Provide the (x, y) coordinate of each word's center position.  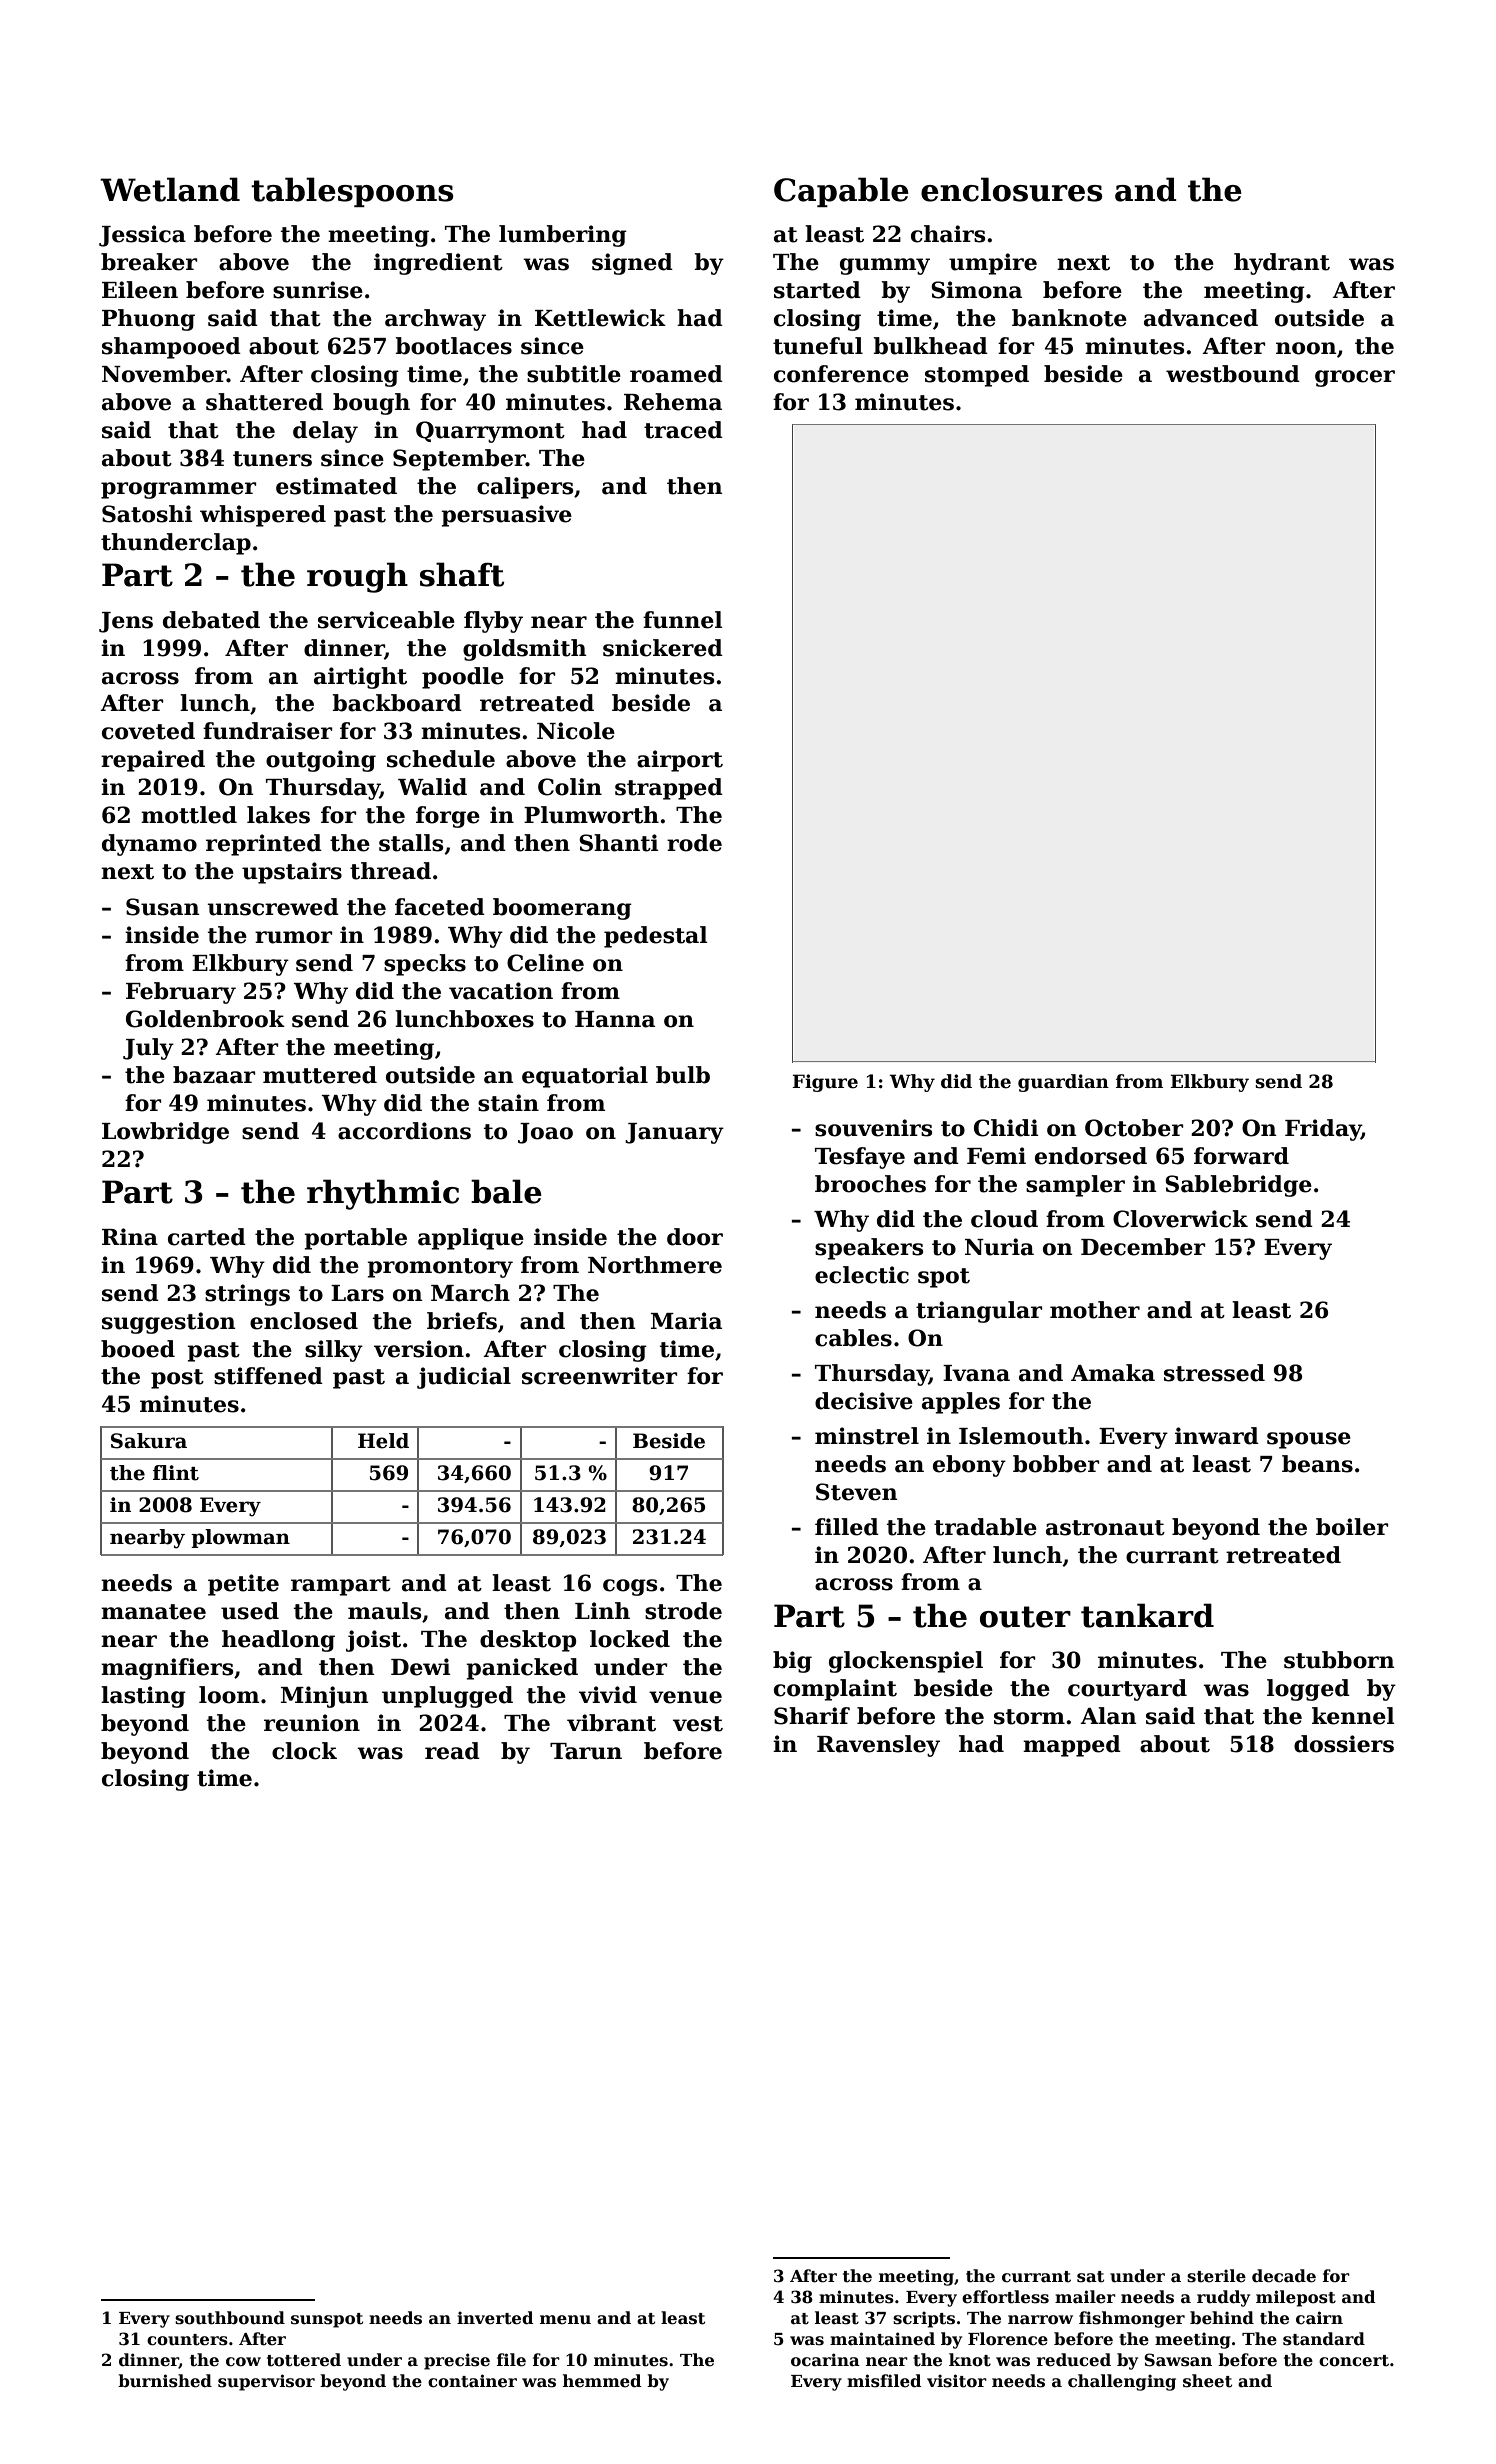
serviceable (386, 620)
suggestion (169, 1323)
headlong (278, 1641)
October (1134, 1128)
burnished (165, 2381)
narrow (1040, 2320)
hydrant (1282, 264)
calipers (525, 488)
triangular (979, 1312)
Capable (841, 192)
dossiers (1344, 1744)
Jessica (142, 236)
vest (698, 1724)
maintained (882, 2339)
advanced (1201, 318)
